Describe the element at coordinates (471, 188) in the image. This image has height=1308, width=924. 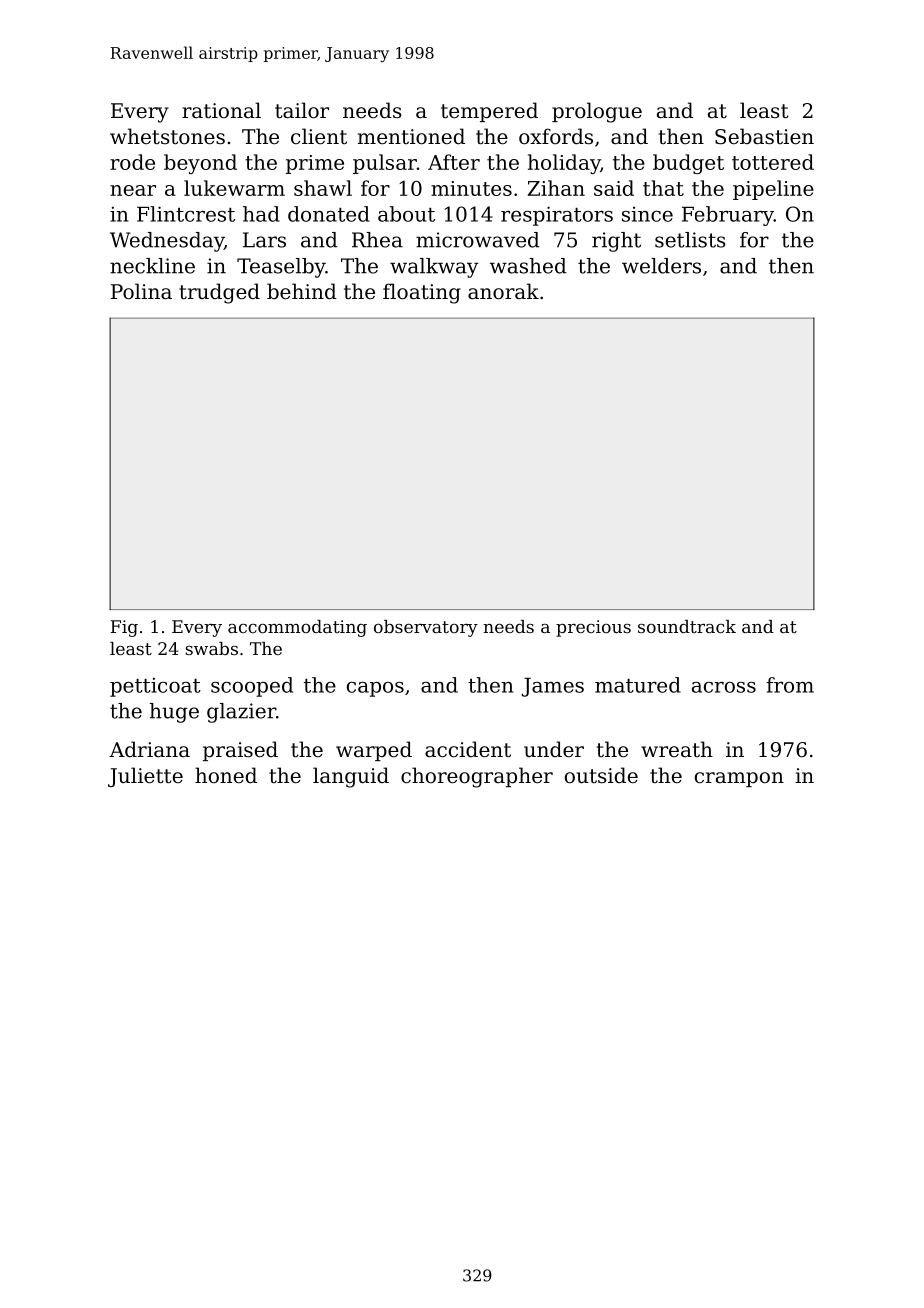
I see `minutes` at that location.
